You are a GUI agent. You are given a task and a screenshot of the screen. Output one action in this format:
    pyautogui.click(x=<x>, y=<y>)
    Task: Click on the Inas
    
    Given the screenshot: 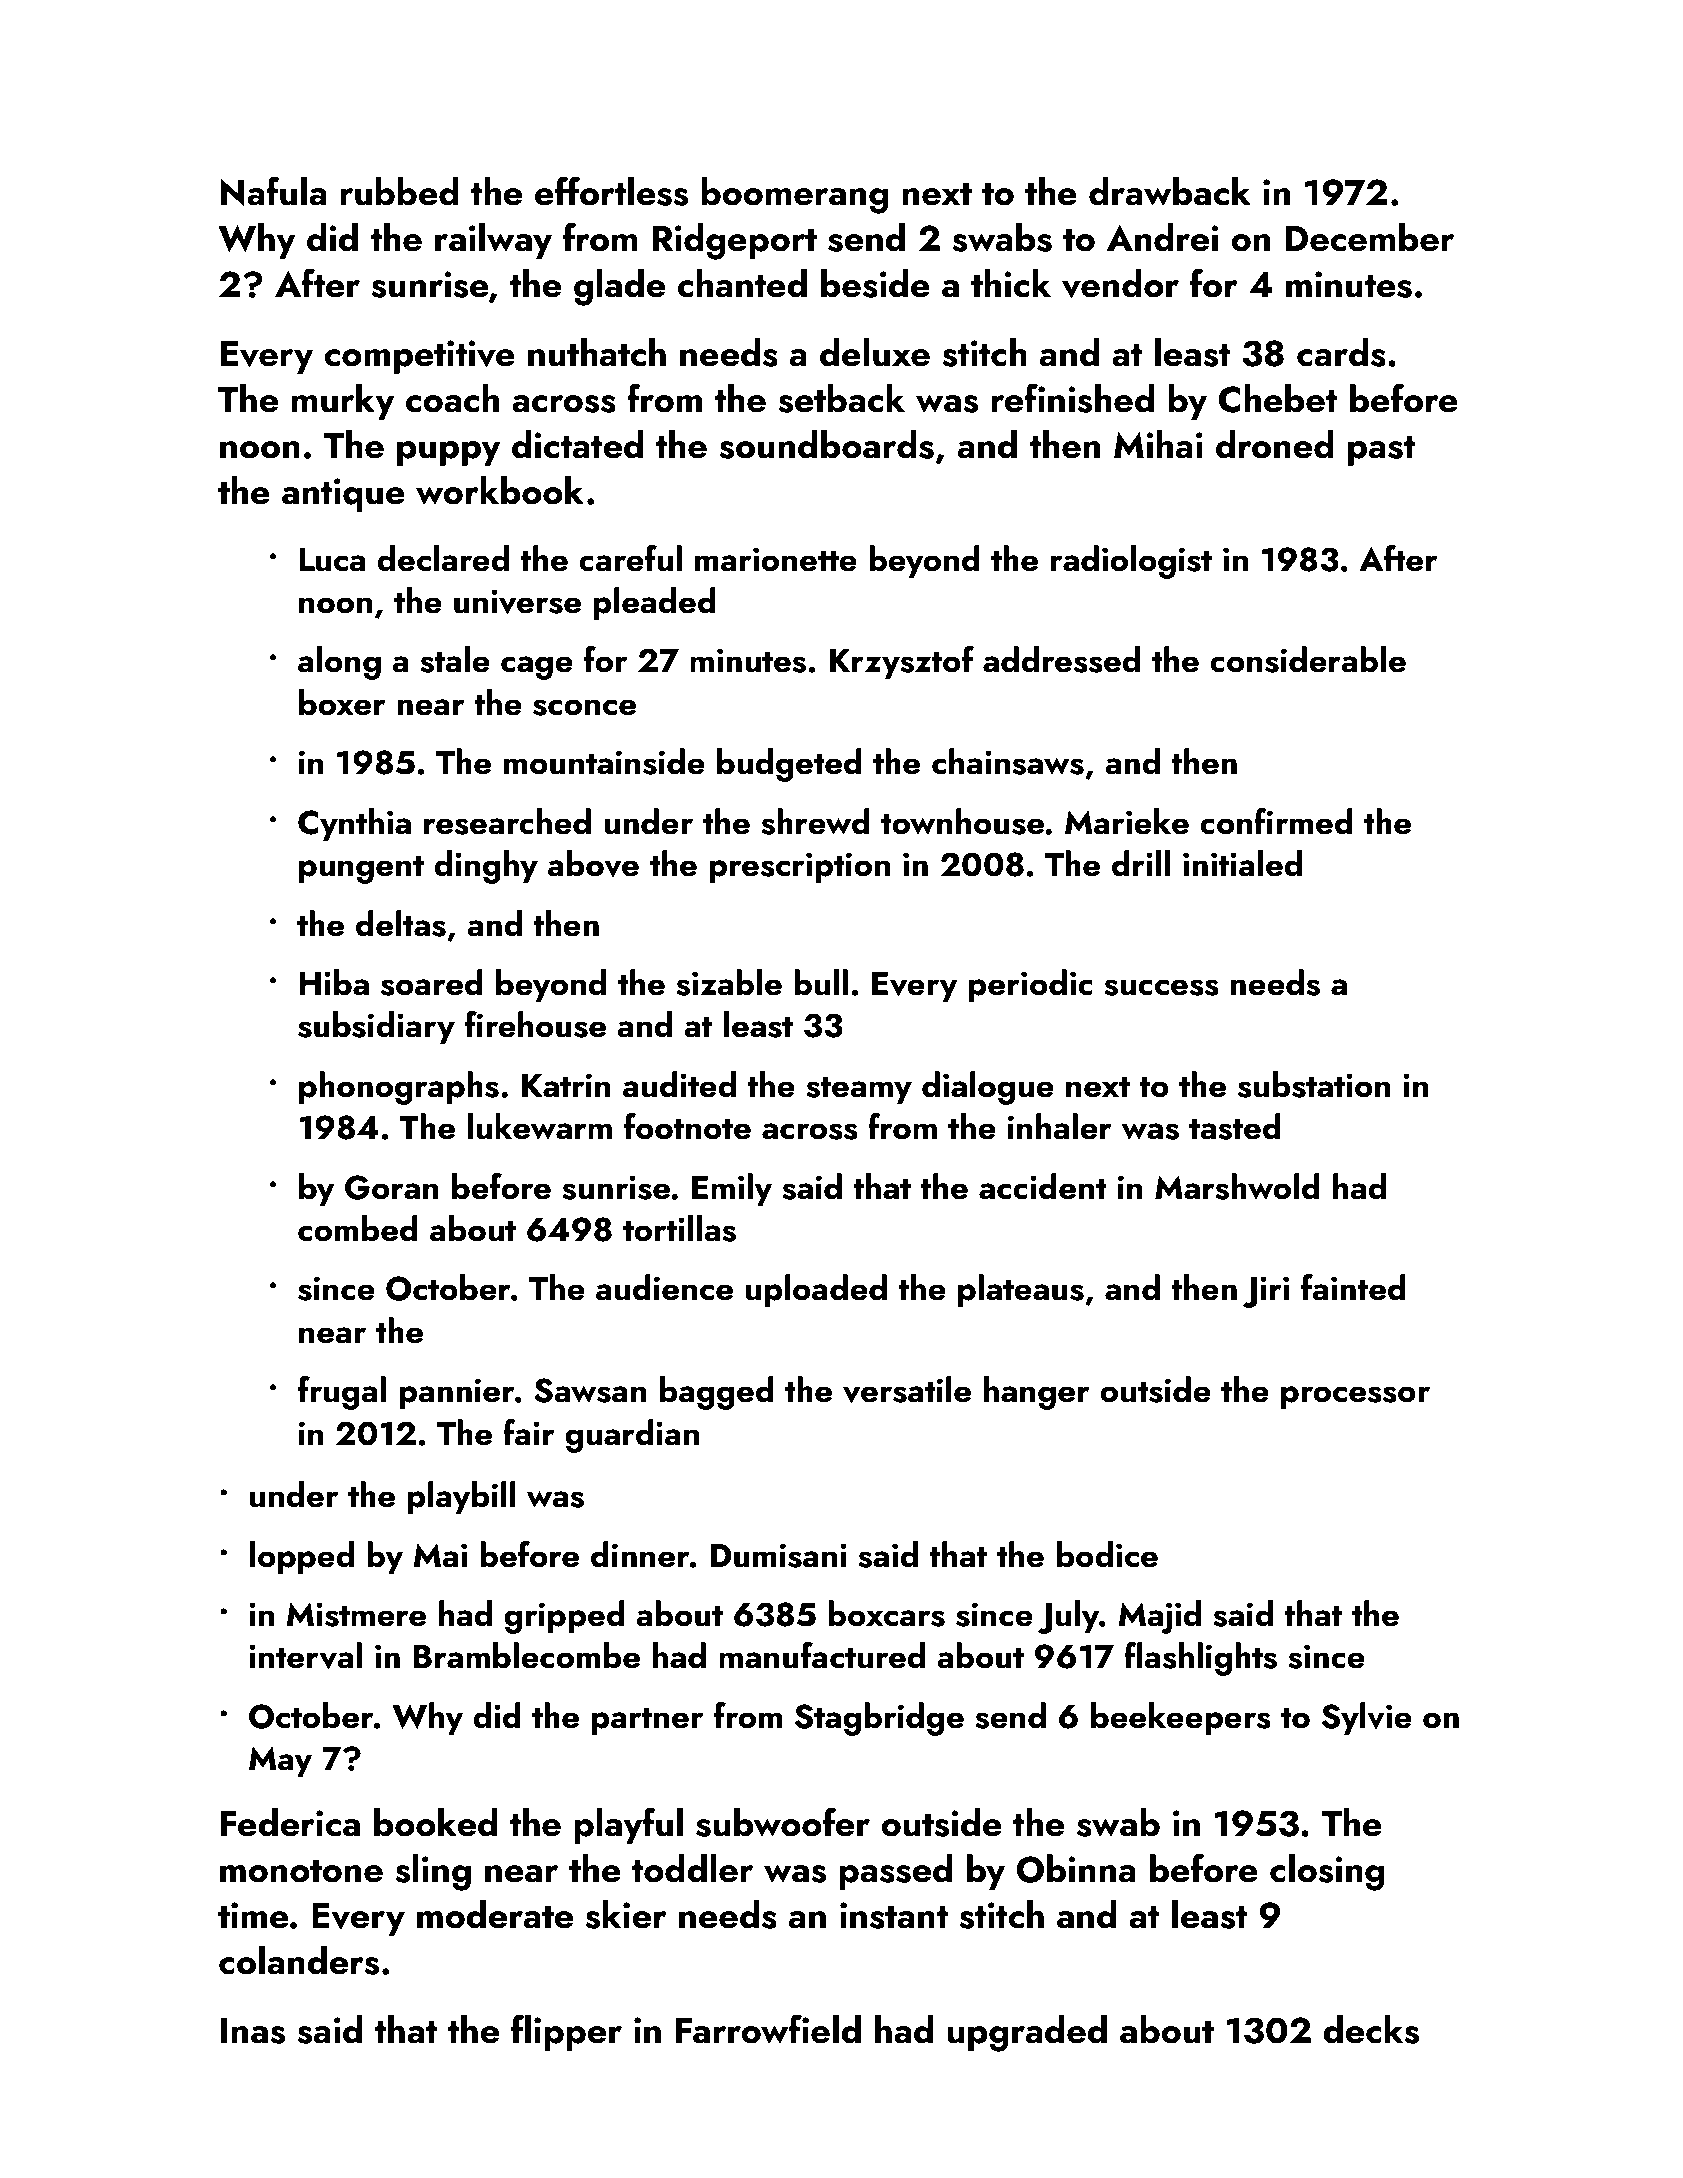 What is the action you would take?
    pyautogui.click(x=253, y=2031)
